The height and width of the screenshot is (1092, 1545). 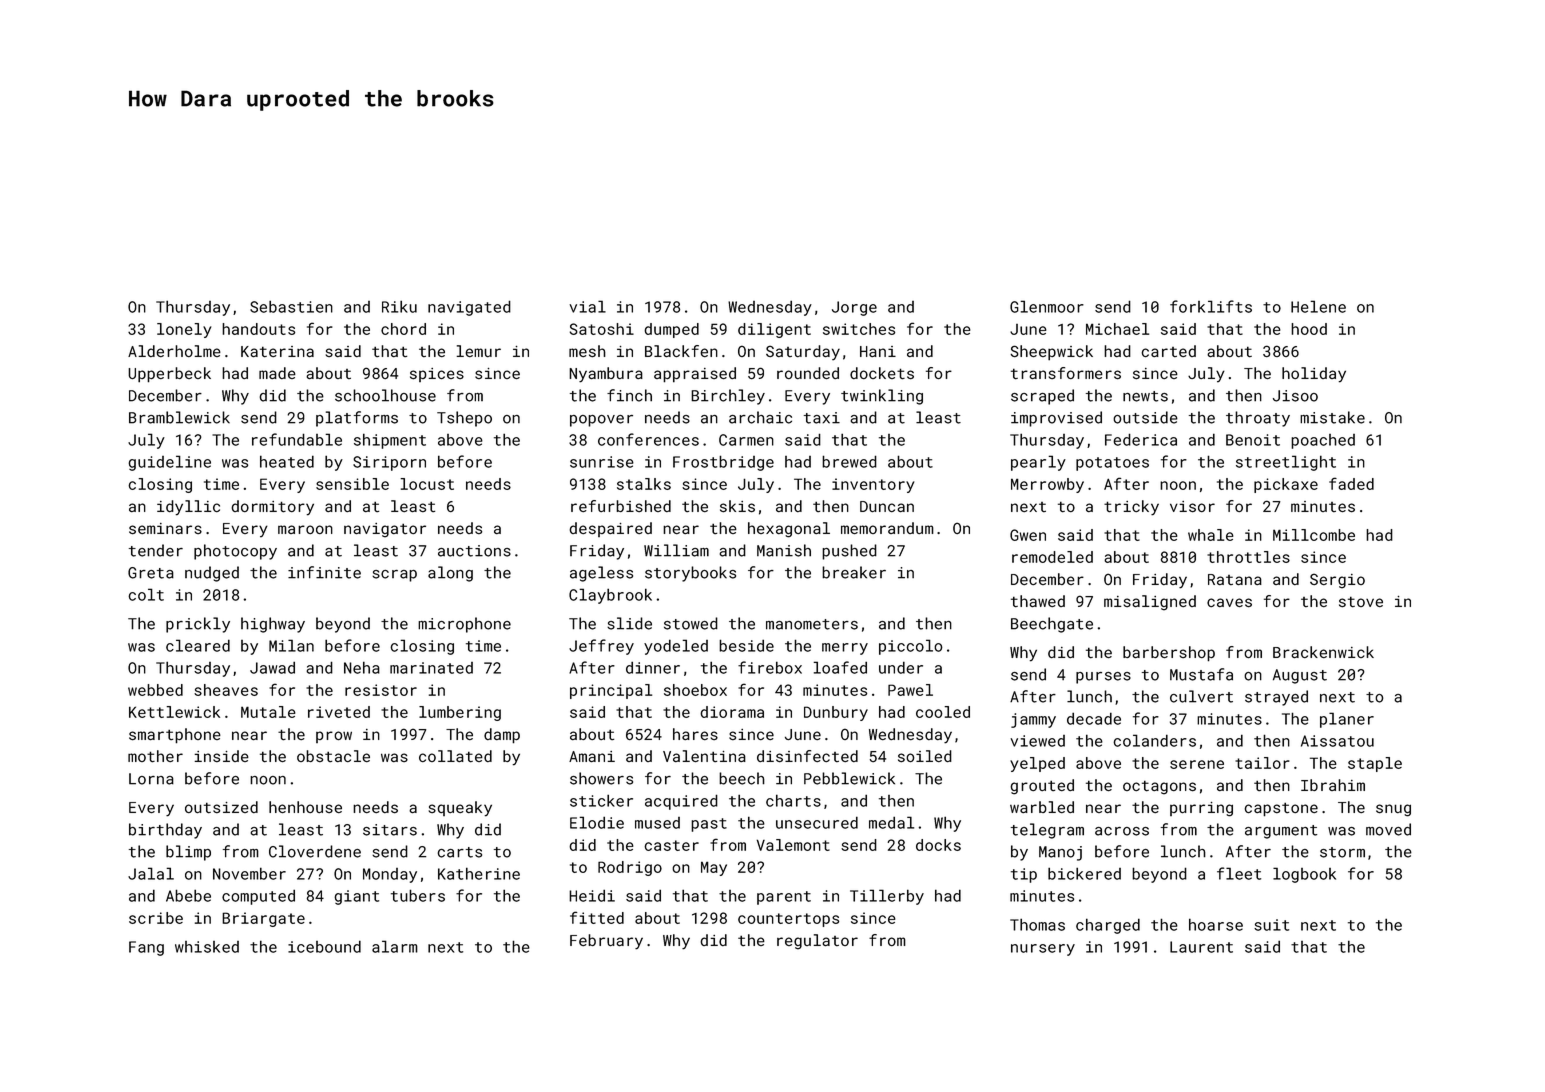 What do you see at coordinates (1309, 329) in the screenshot?
I see `hood` at bounding box center [1309, 329].
